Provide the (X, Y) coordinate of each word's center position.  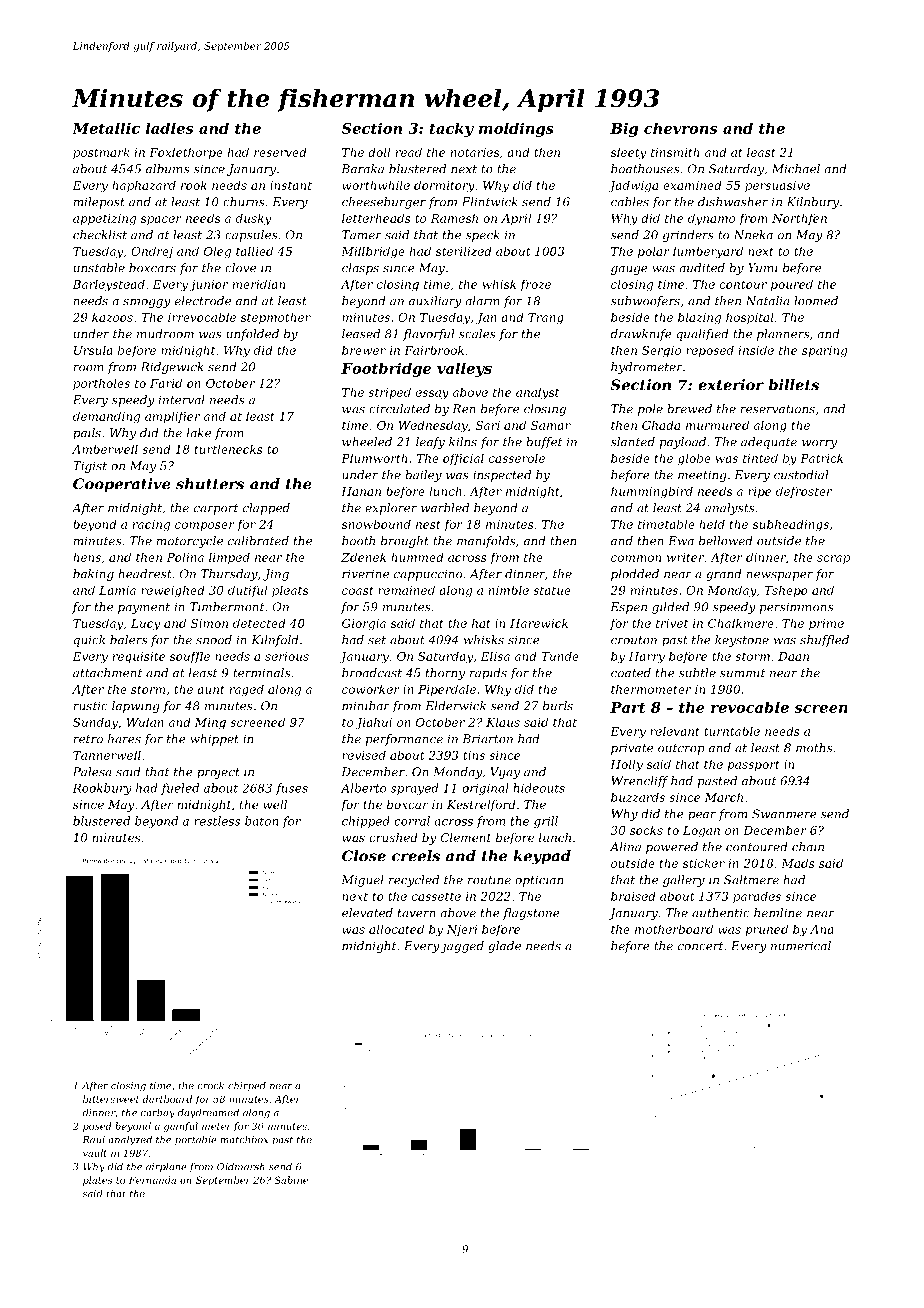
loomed (816, 301)
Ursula (93, 350)
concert (700, 946)
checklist (100, 235)
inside (756, 350)
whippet (214, 740)
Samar (551, 425)
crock (210, 1086)
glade (504, 947)
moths (814, 748)
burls (558, 706)
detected (259, 623)
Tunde (560, 656)
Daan (793, 656)
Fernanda (152, 1180)
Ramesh (454, 218)
